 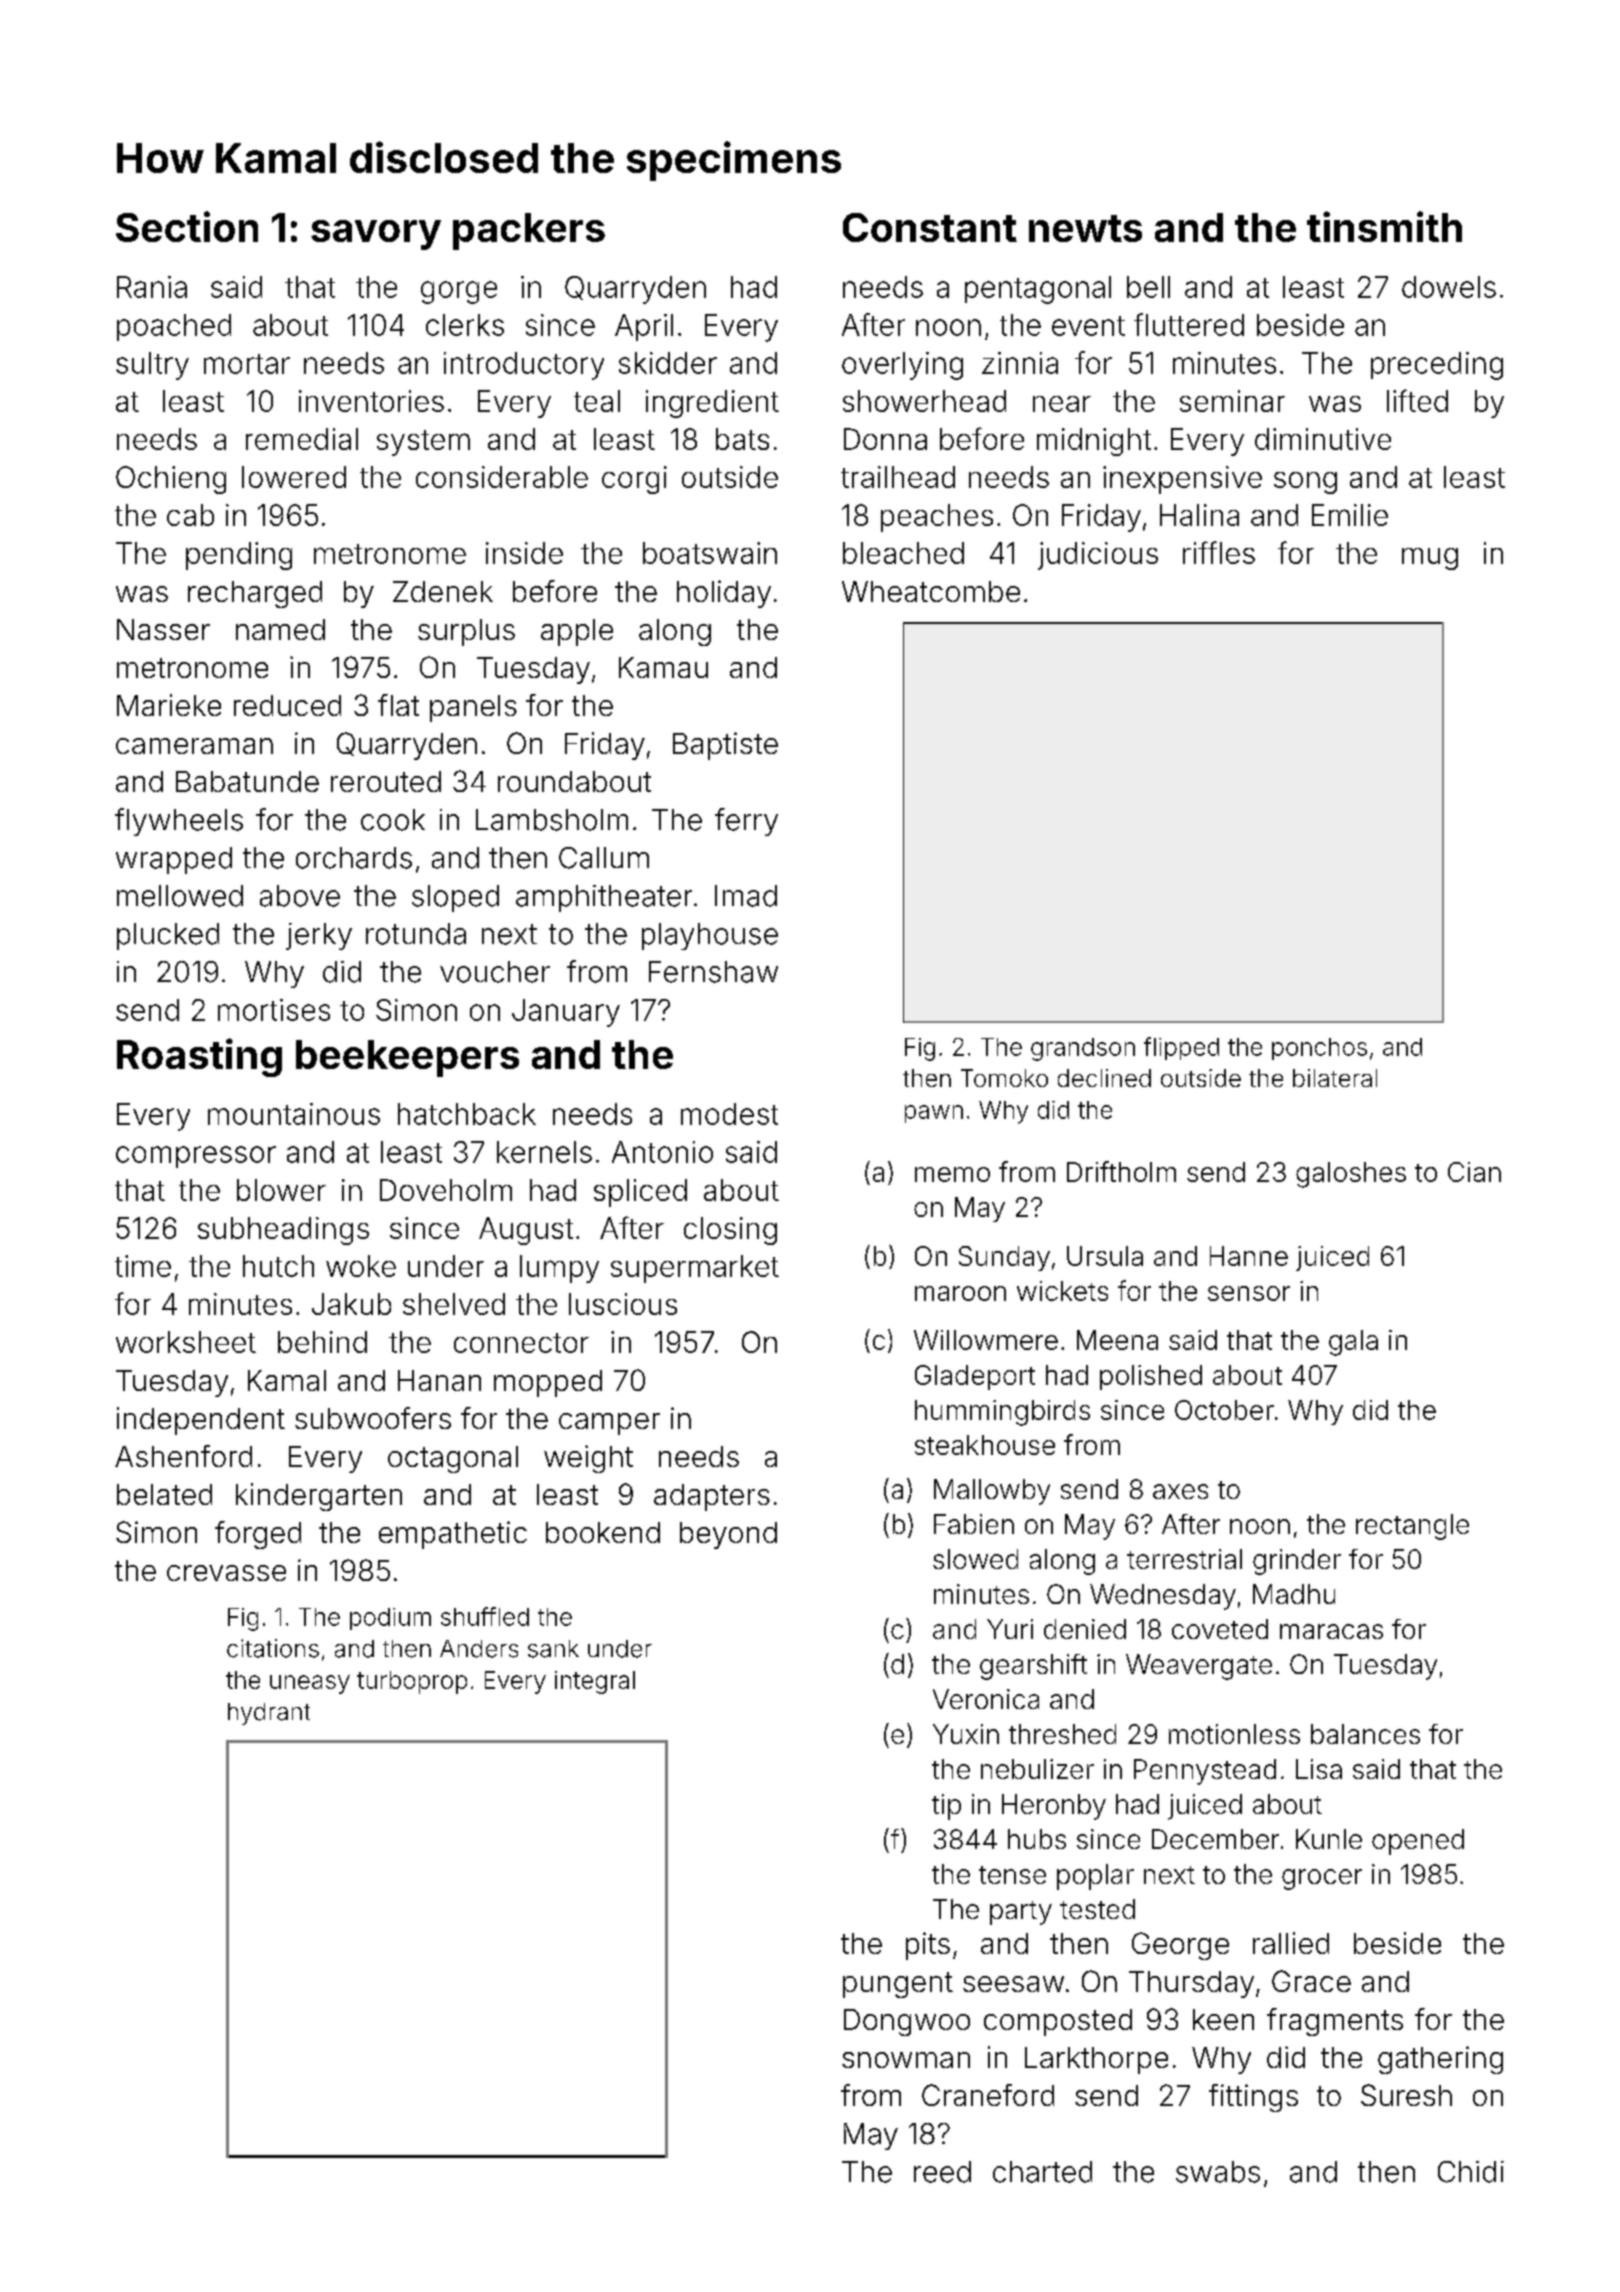 What do you see at coordinates (196, 1157) in the page?
I see `compressor` at bounding box center [196, 1157].
